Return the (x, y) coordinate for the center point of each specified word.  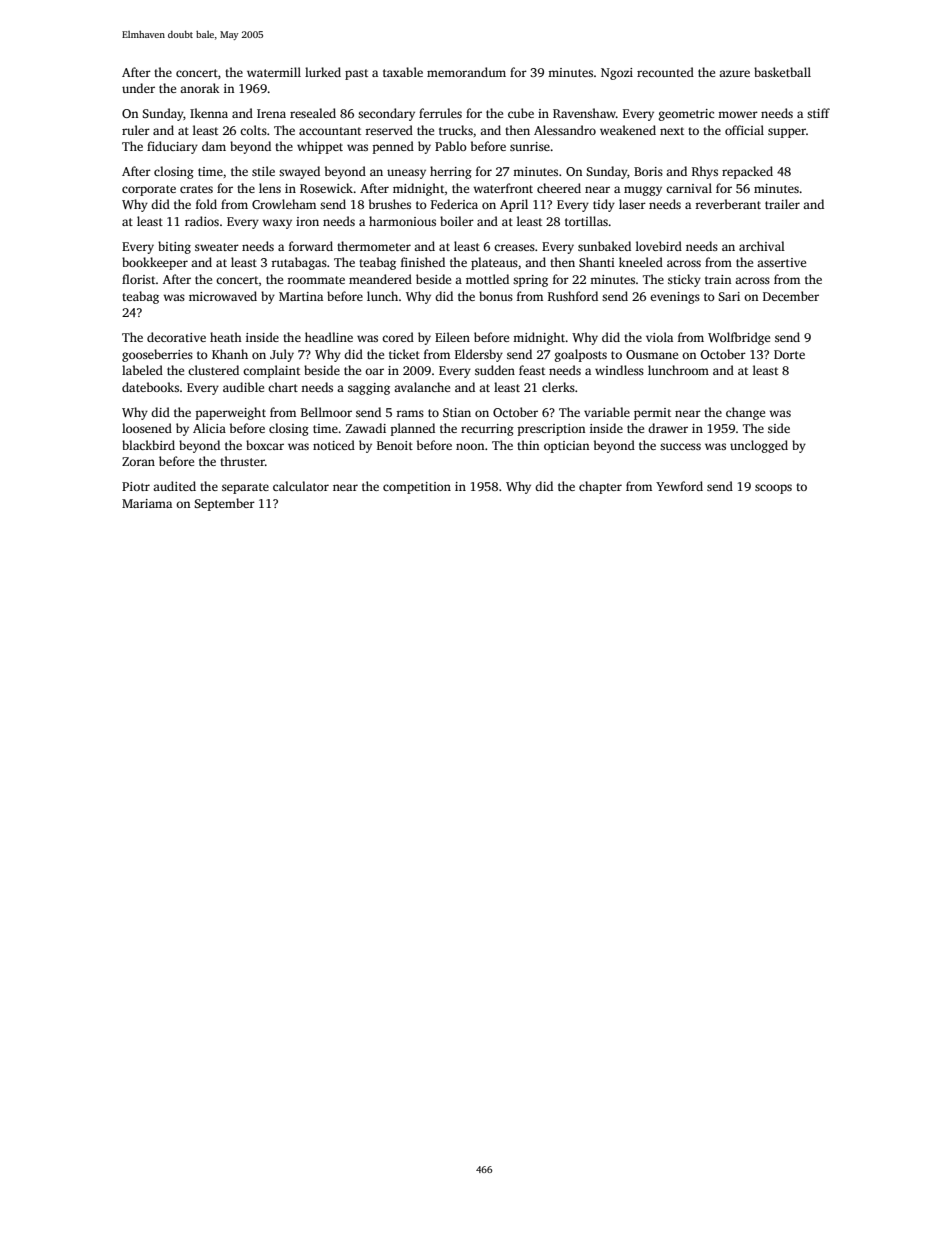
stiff (818, 113)
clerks (558, 387)
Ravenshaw (584, 113)
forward (311, 246)
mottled (487, 279)
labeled (142, 370)
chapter (600, 487)
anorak (200, 88)
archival (762, 246)
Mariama (147, 503)
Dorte (789, 354)
